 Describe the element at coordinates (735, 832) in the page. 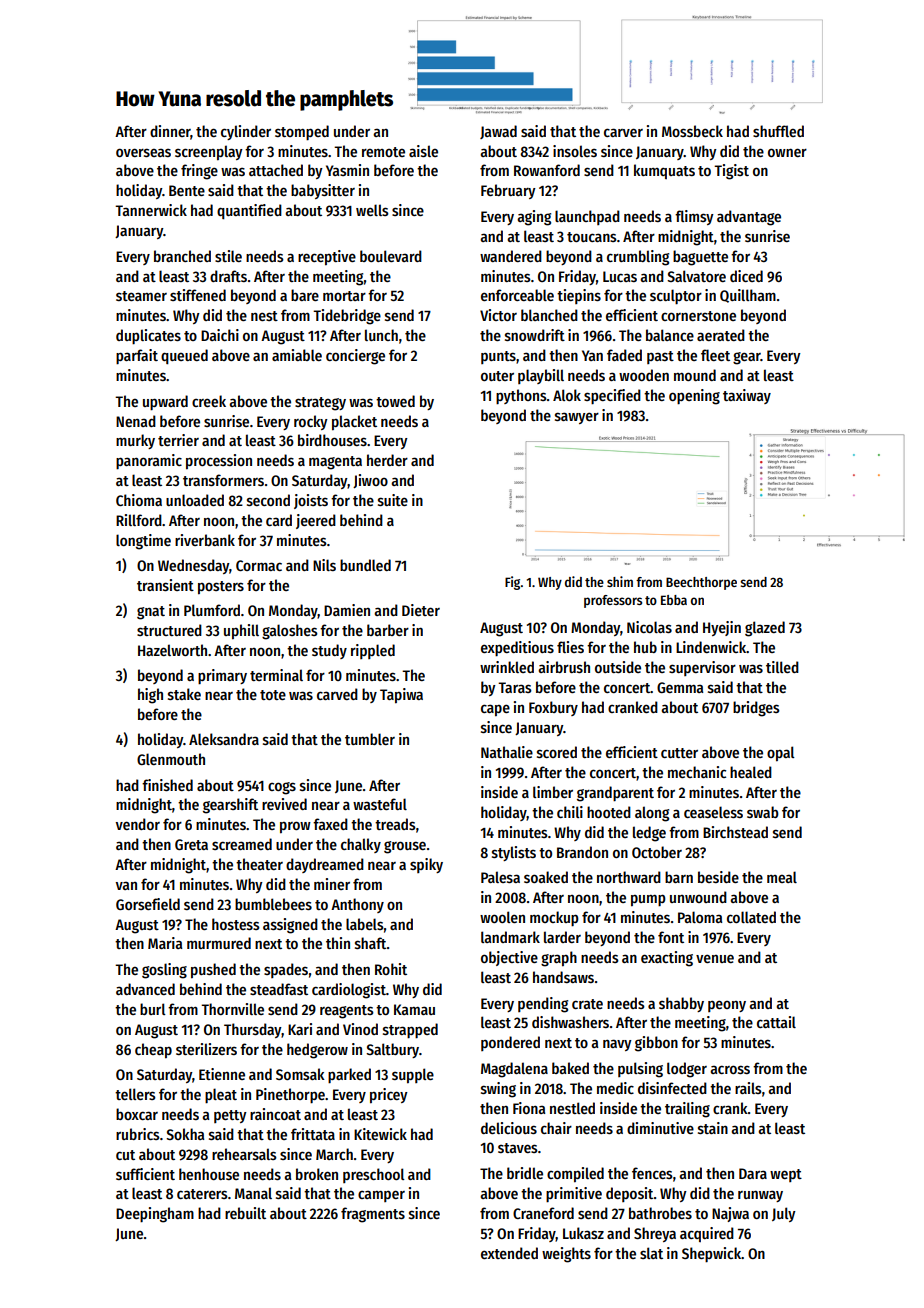

I see `Birchstead` at that location.
